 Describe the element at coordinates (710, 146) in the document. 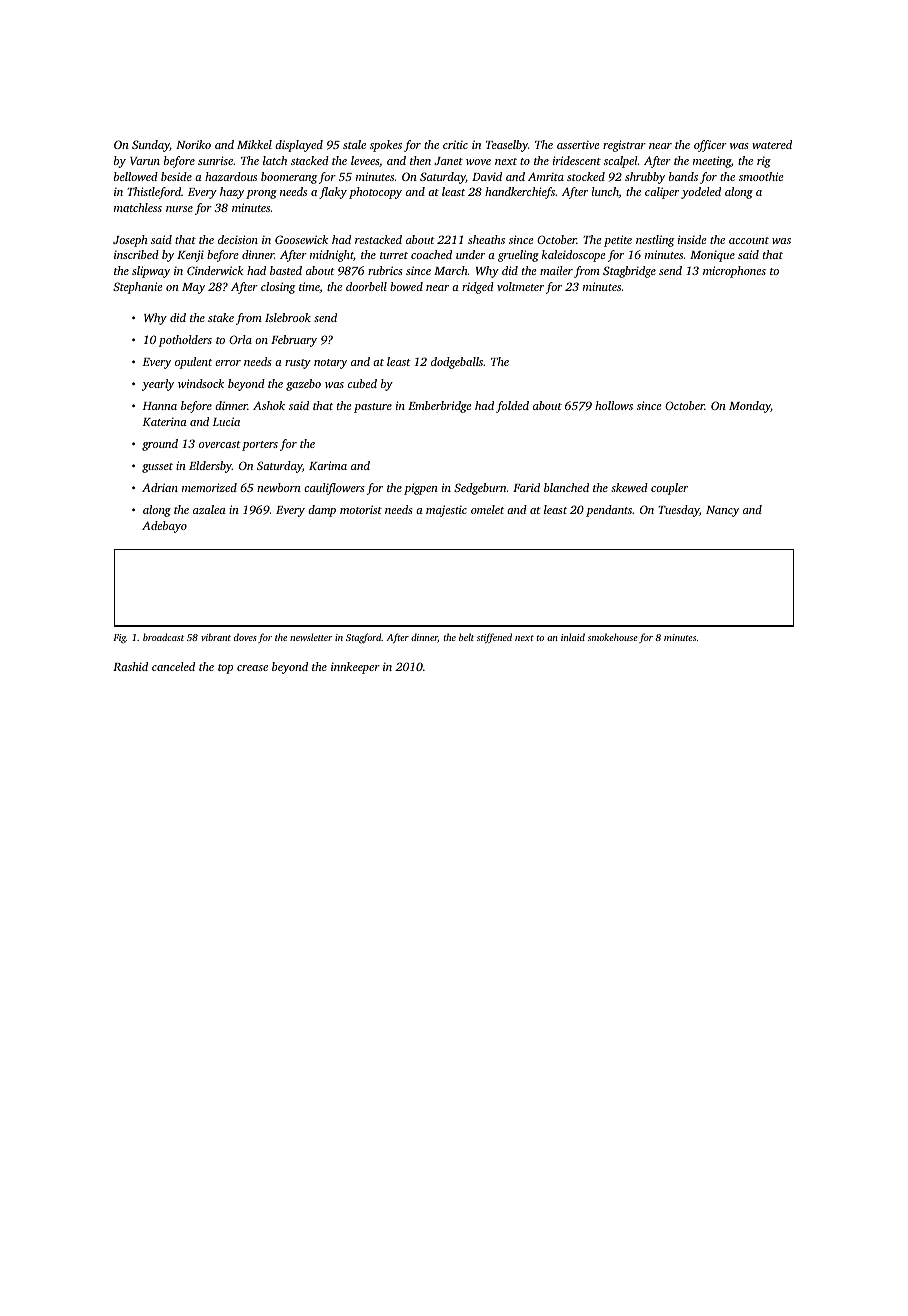

I see `officer` at that location.
